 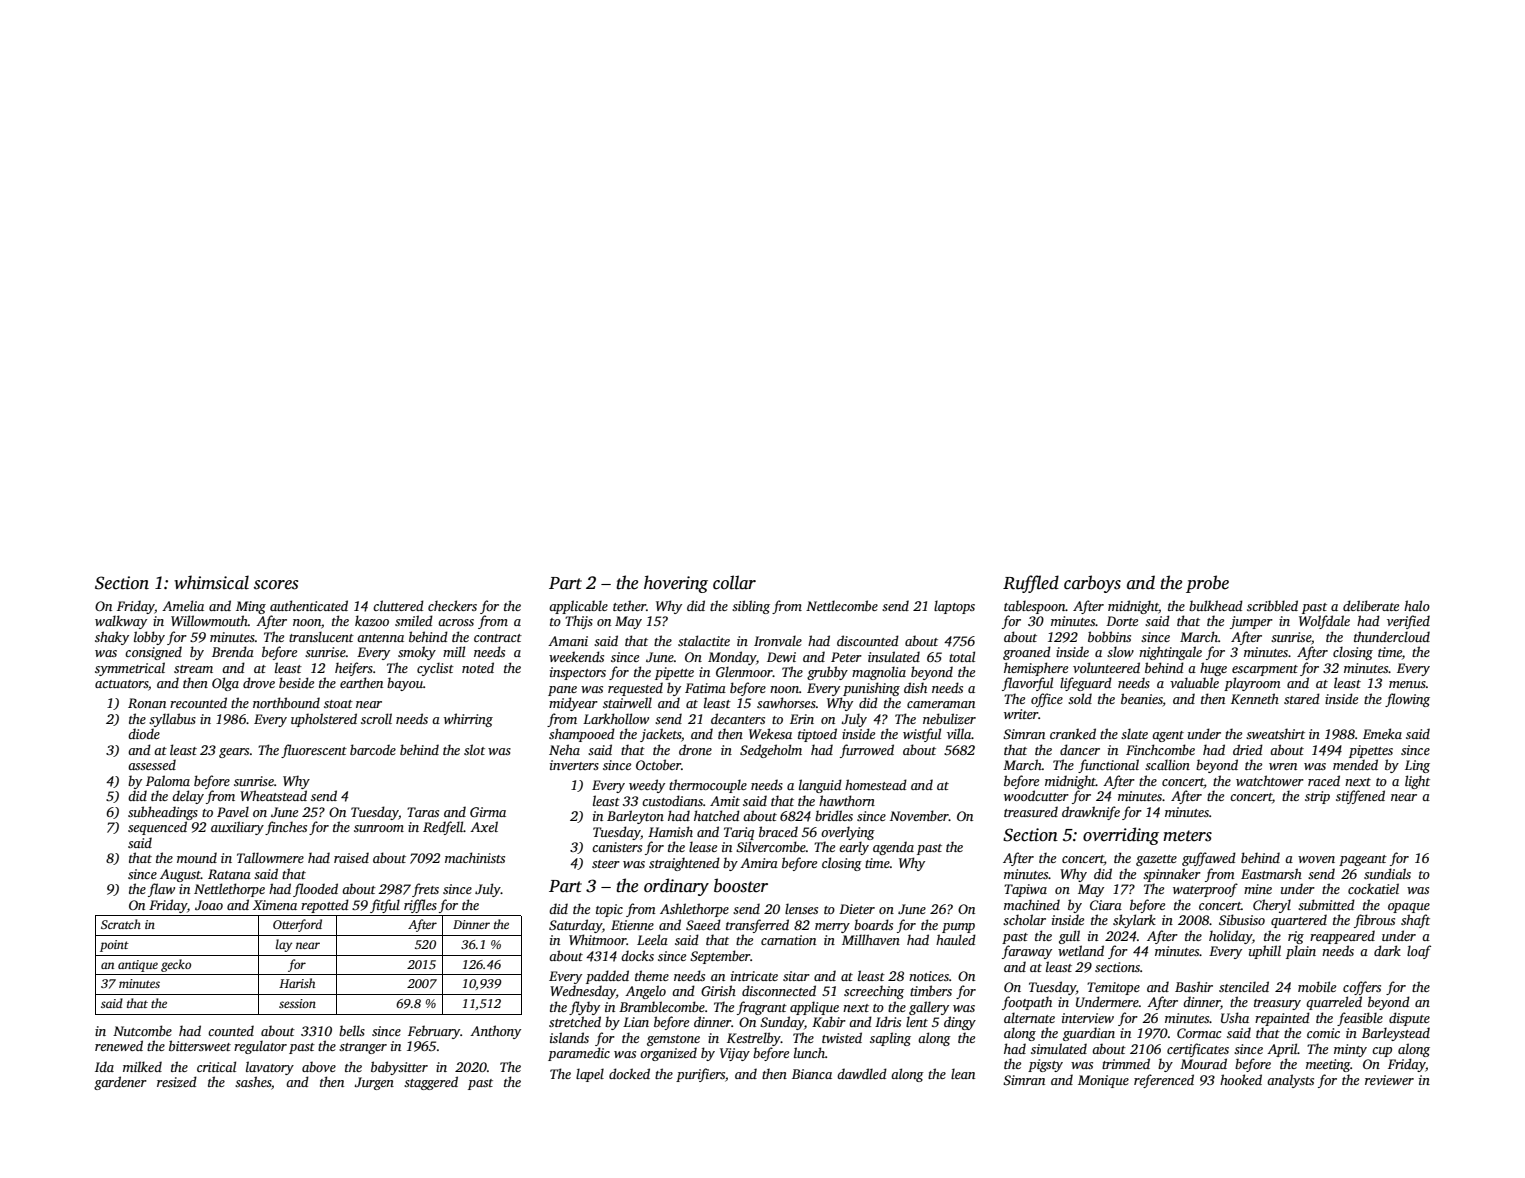 What do you see at coordinates (180, 875) in the image?
I see `August` at bounding box center [180, 875].
